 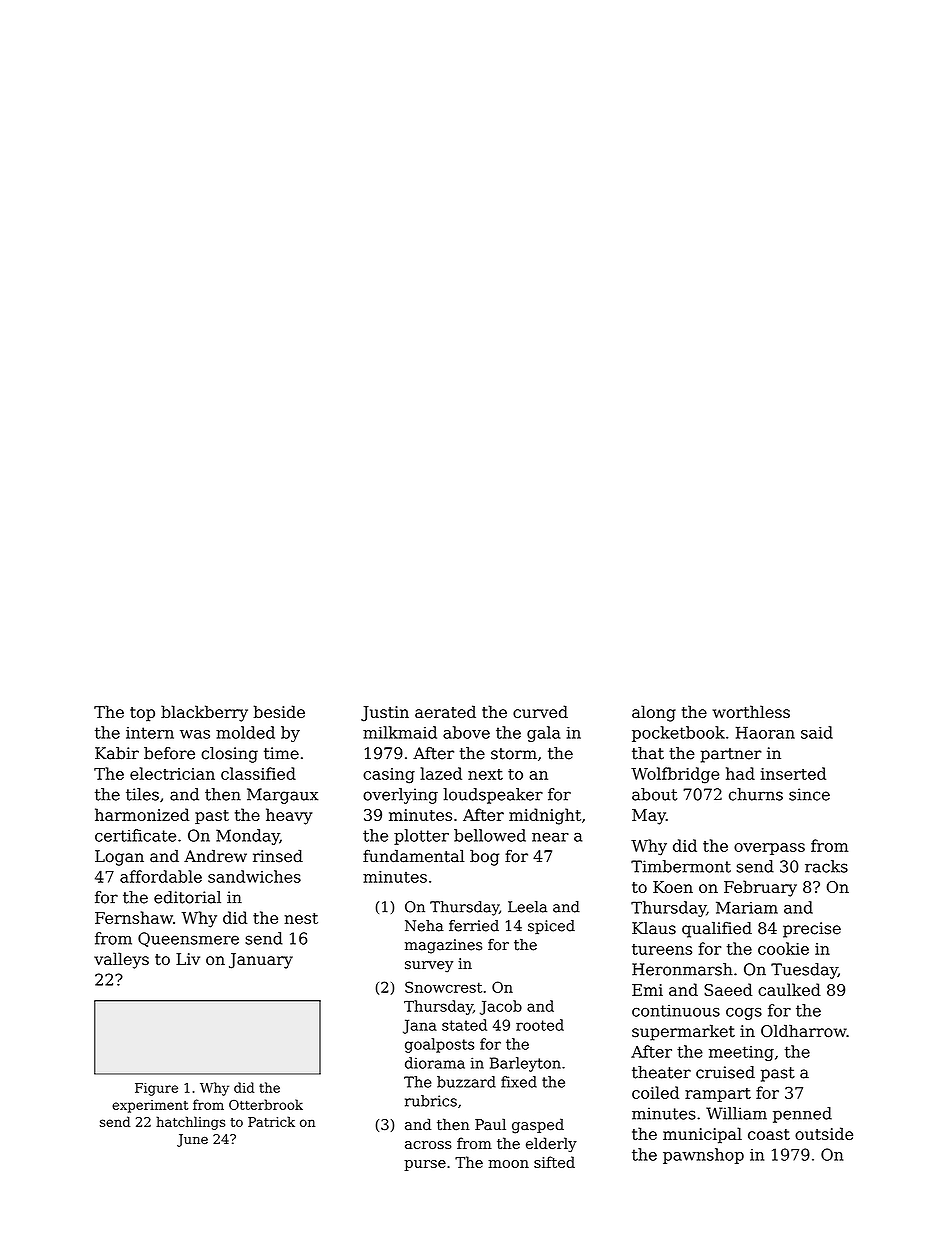 What do you see at coordinates (717, 930) in the page?
I see `qualified` at bounding box center [717, 930].
